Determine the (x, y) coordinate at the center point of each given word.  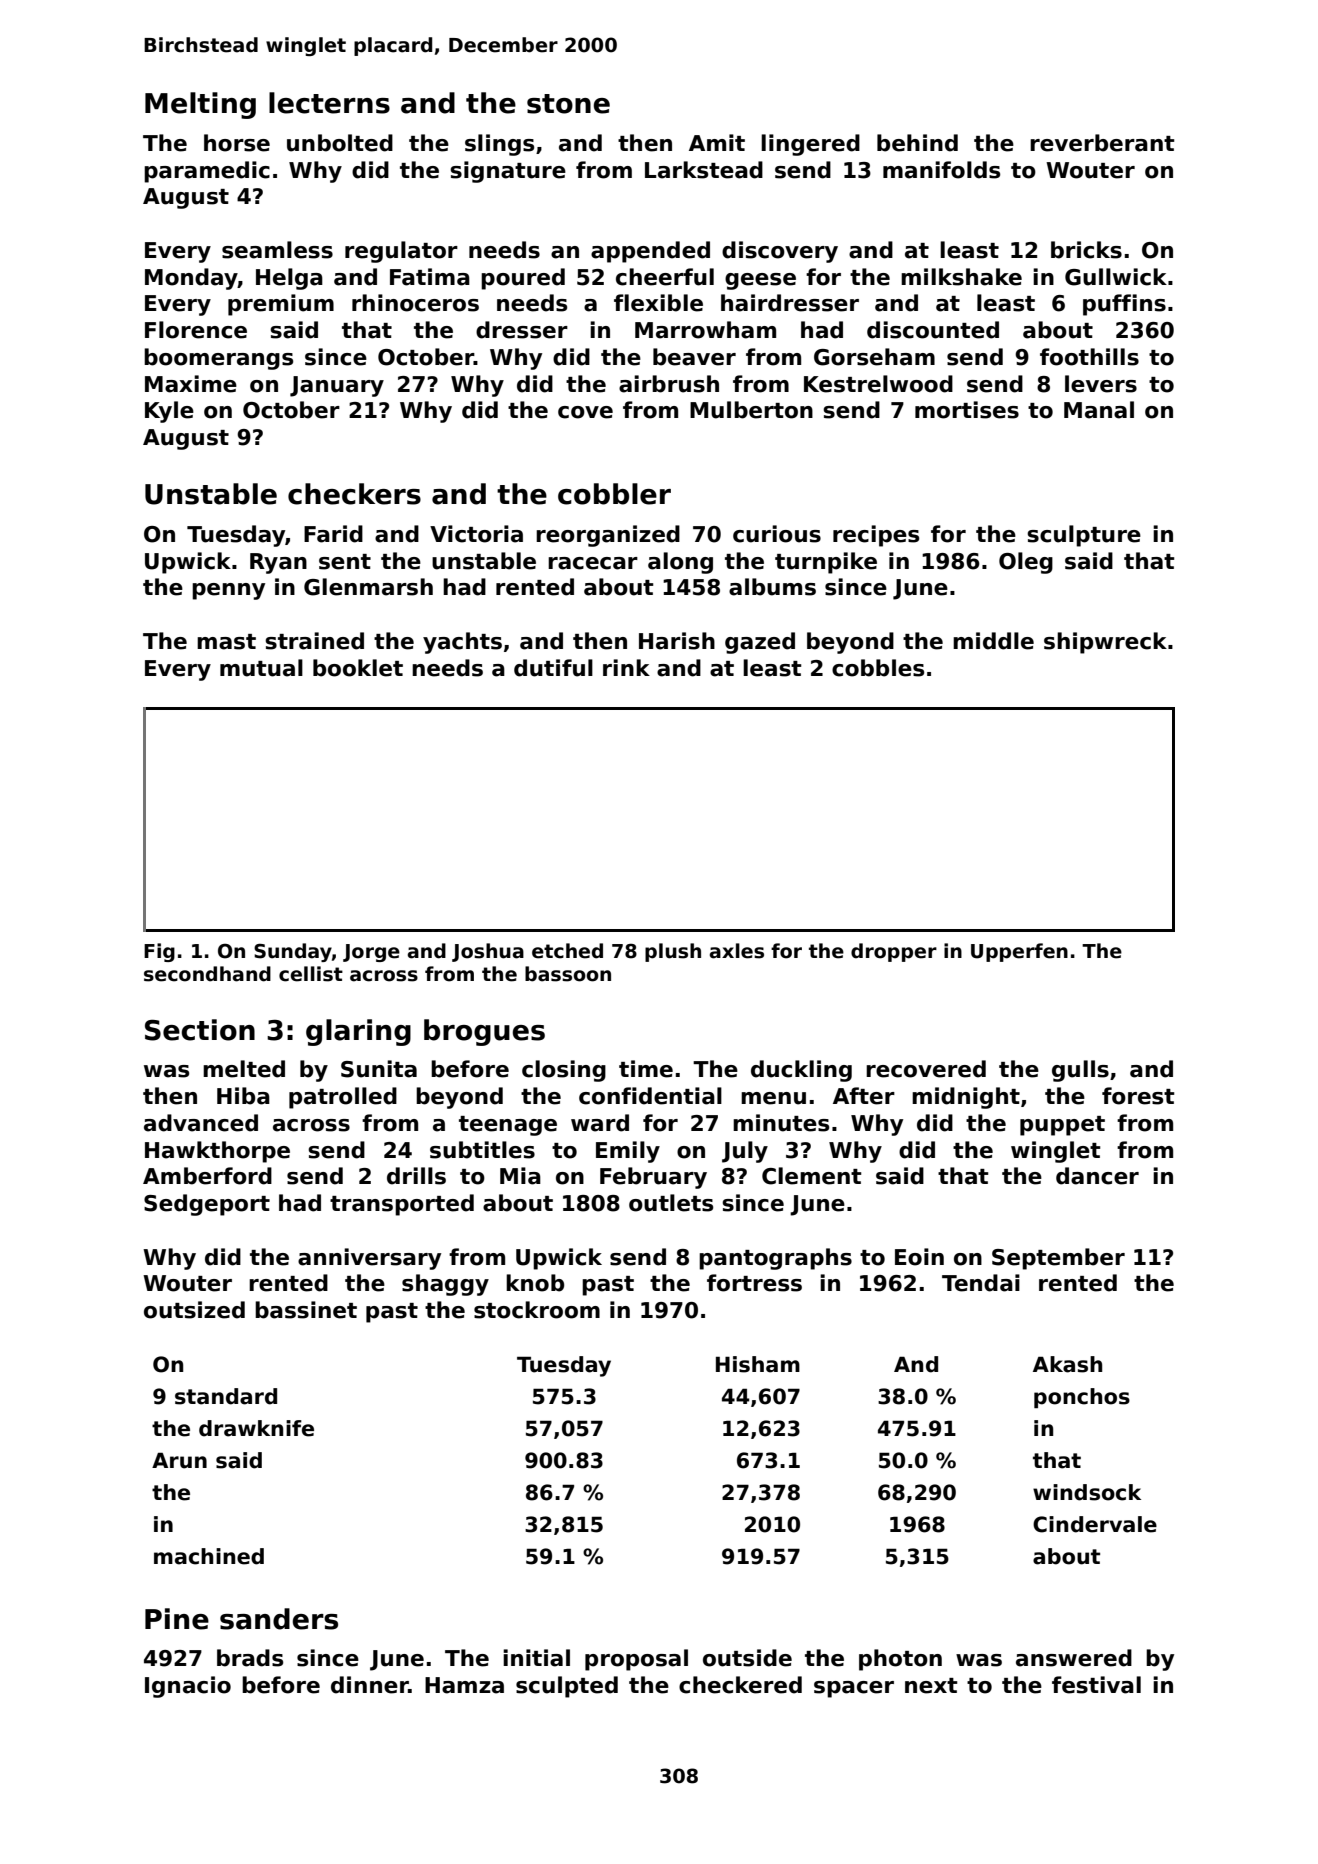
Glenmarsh (368, 587)
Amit (717, 142)
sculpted (567, 1687)
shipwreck (1105, 643)
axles (737, 951)
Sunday (293, 952)
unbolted (340, 143)
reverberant (1102, 143)
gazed (760, 643)
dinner (370, 1685)
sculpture (1084, 536)
